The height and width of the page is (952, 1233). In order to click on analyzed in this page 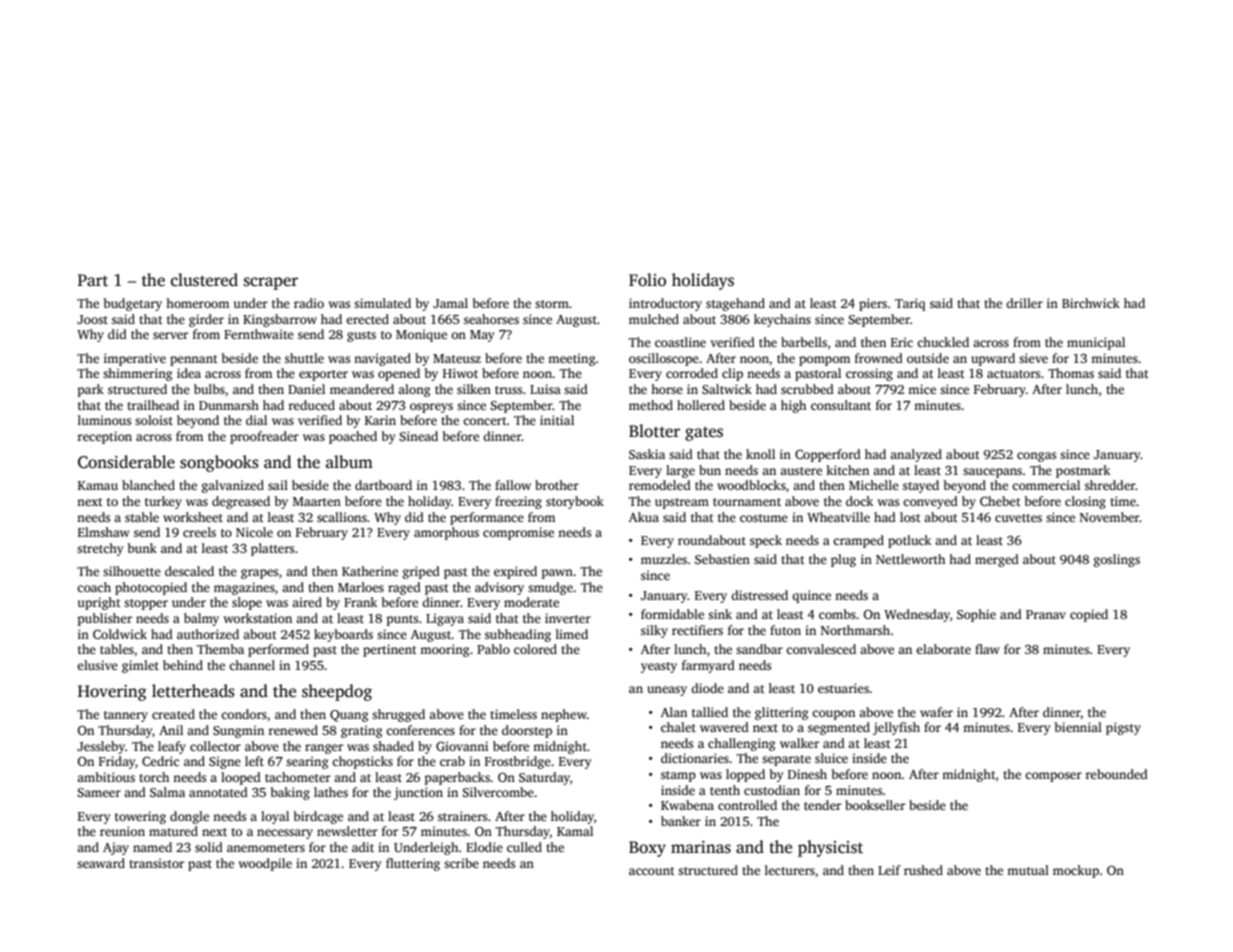, I will do `click(916, 455)`.
